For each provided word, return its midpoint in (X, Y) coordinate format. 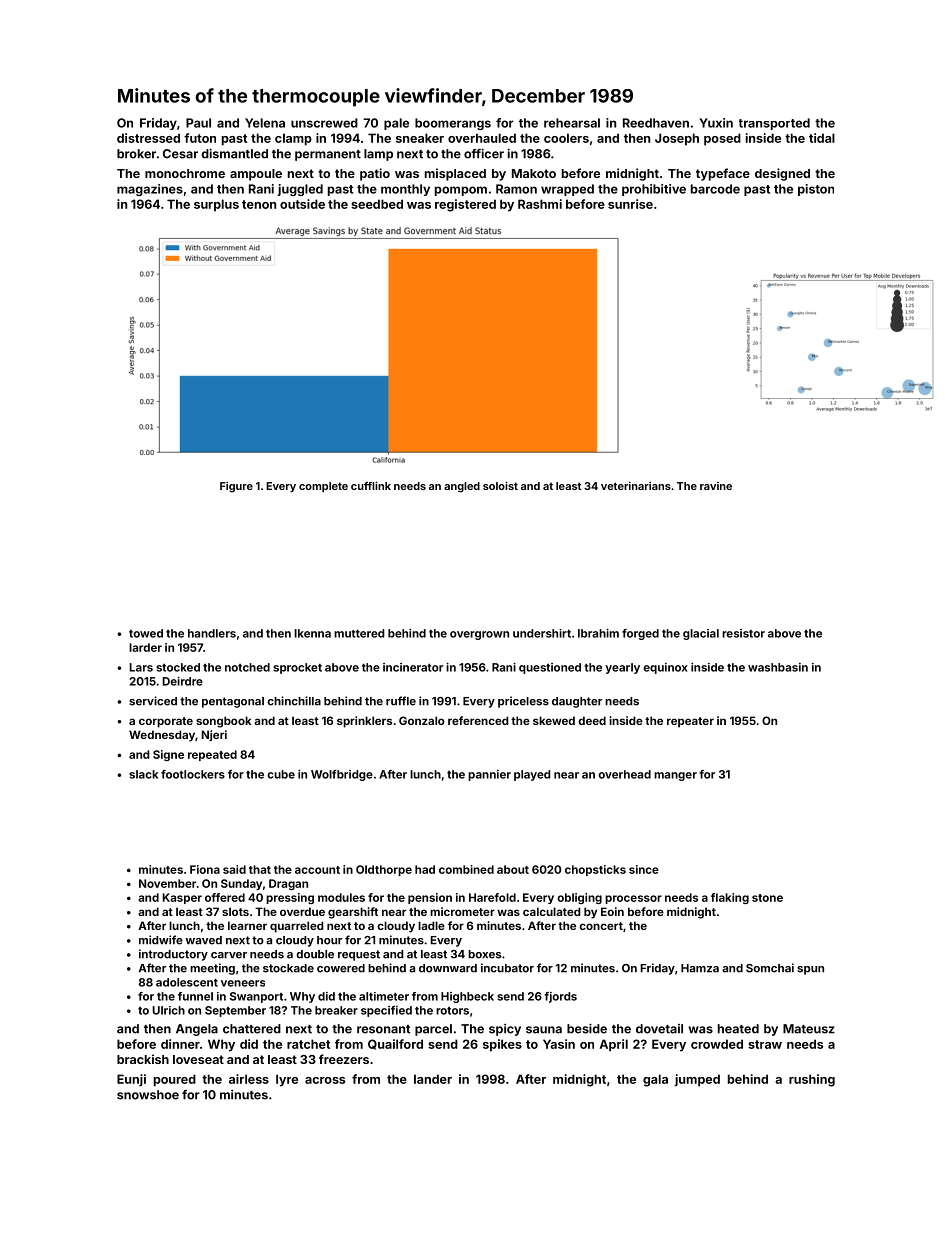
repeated (212, 755)
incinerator (413, 667)
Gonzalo (422, 720)
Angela (197, 1030)
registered (465, 205)
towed (146, 633)
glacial (701, 634)
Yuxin (716, 123)
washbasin (778, 667)
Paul (198, 123)
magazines (150, 190)
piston (816, 190)
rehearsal (572, 123)
